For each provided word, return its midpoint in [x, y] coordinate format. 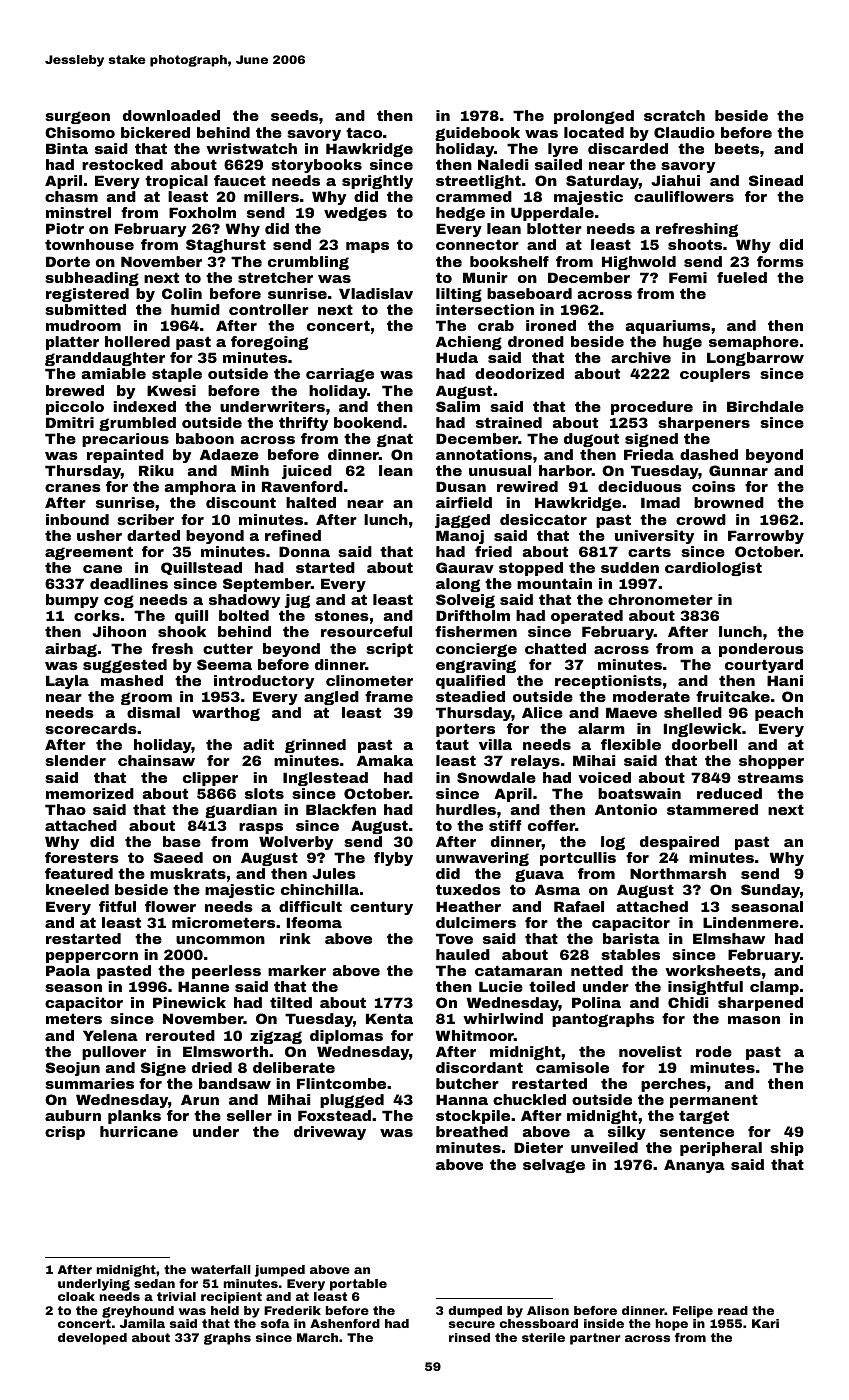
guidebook [477, 134]
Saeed [178, 857]
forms [780, 261]
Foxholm [202, 212]
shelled [693, 712]
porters [465, 730]
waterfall [221, 1269]
